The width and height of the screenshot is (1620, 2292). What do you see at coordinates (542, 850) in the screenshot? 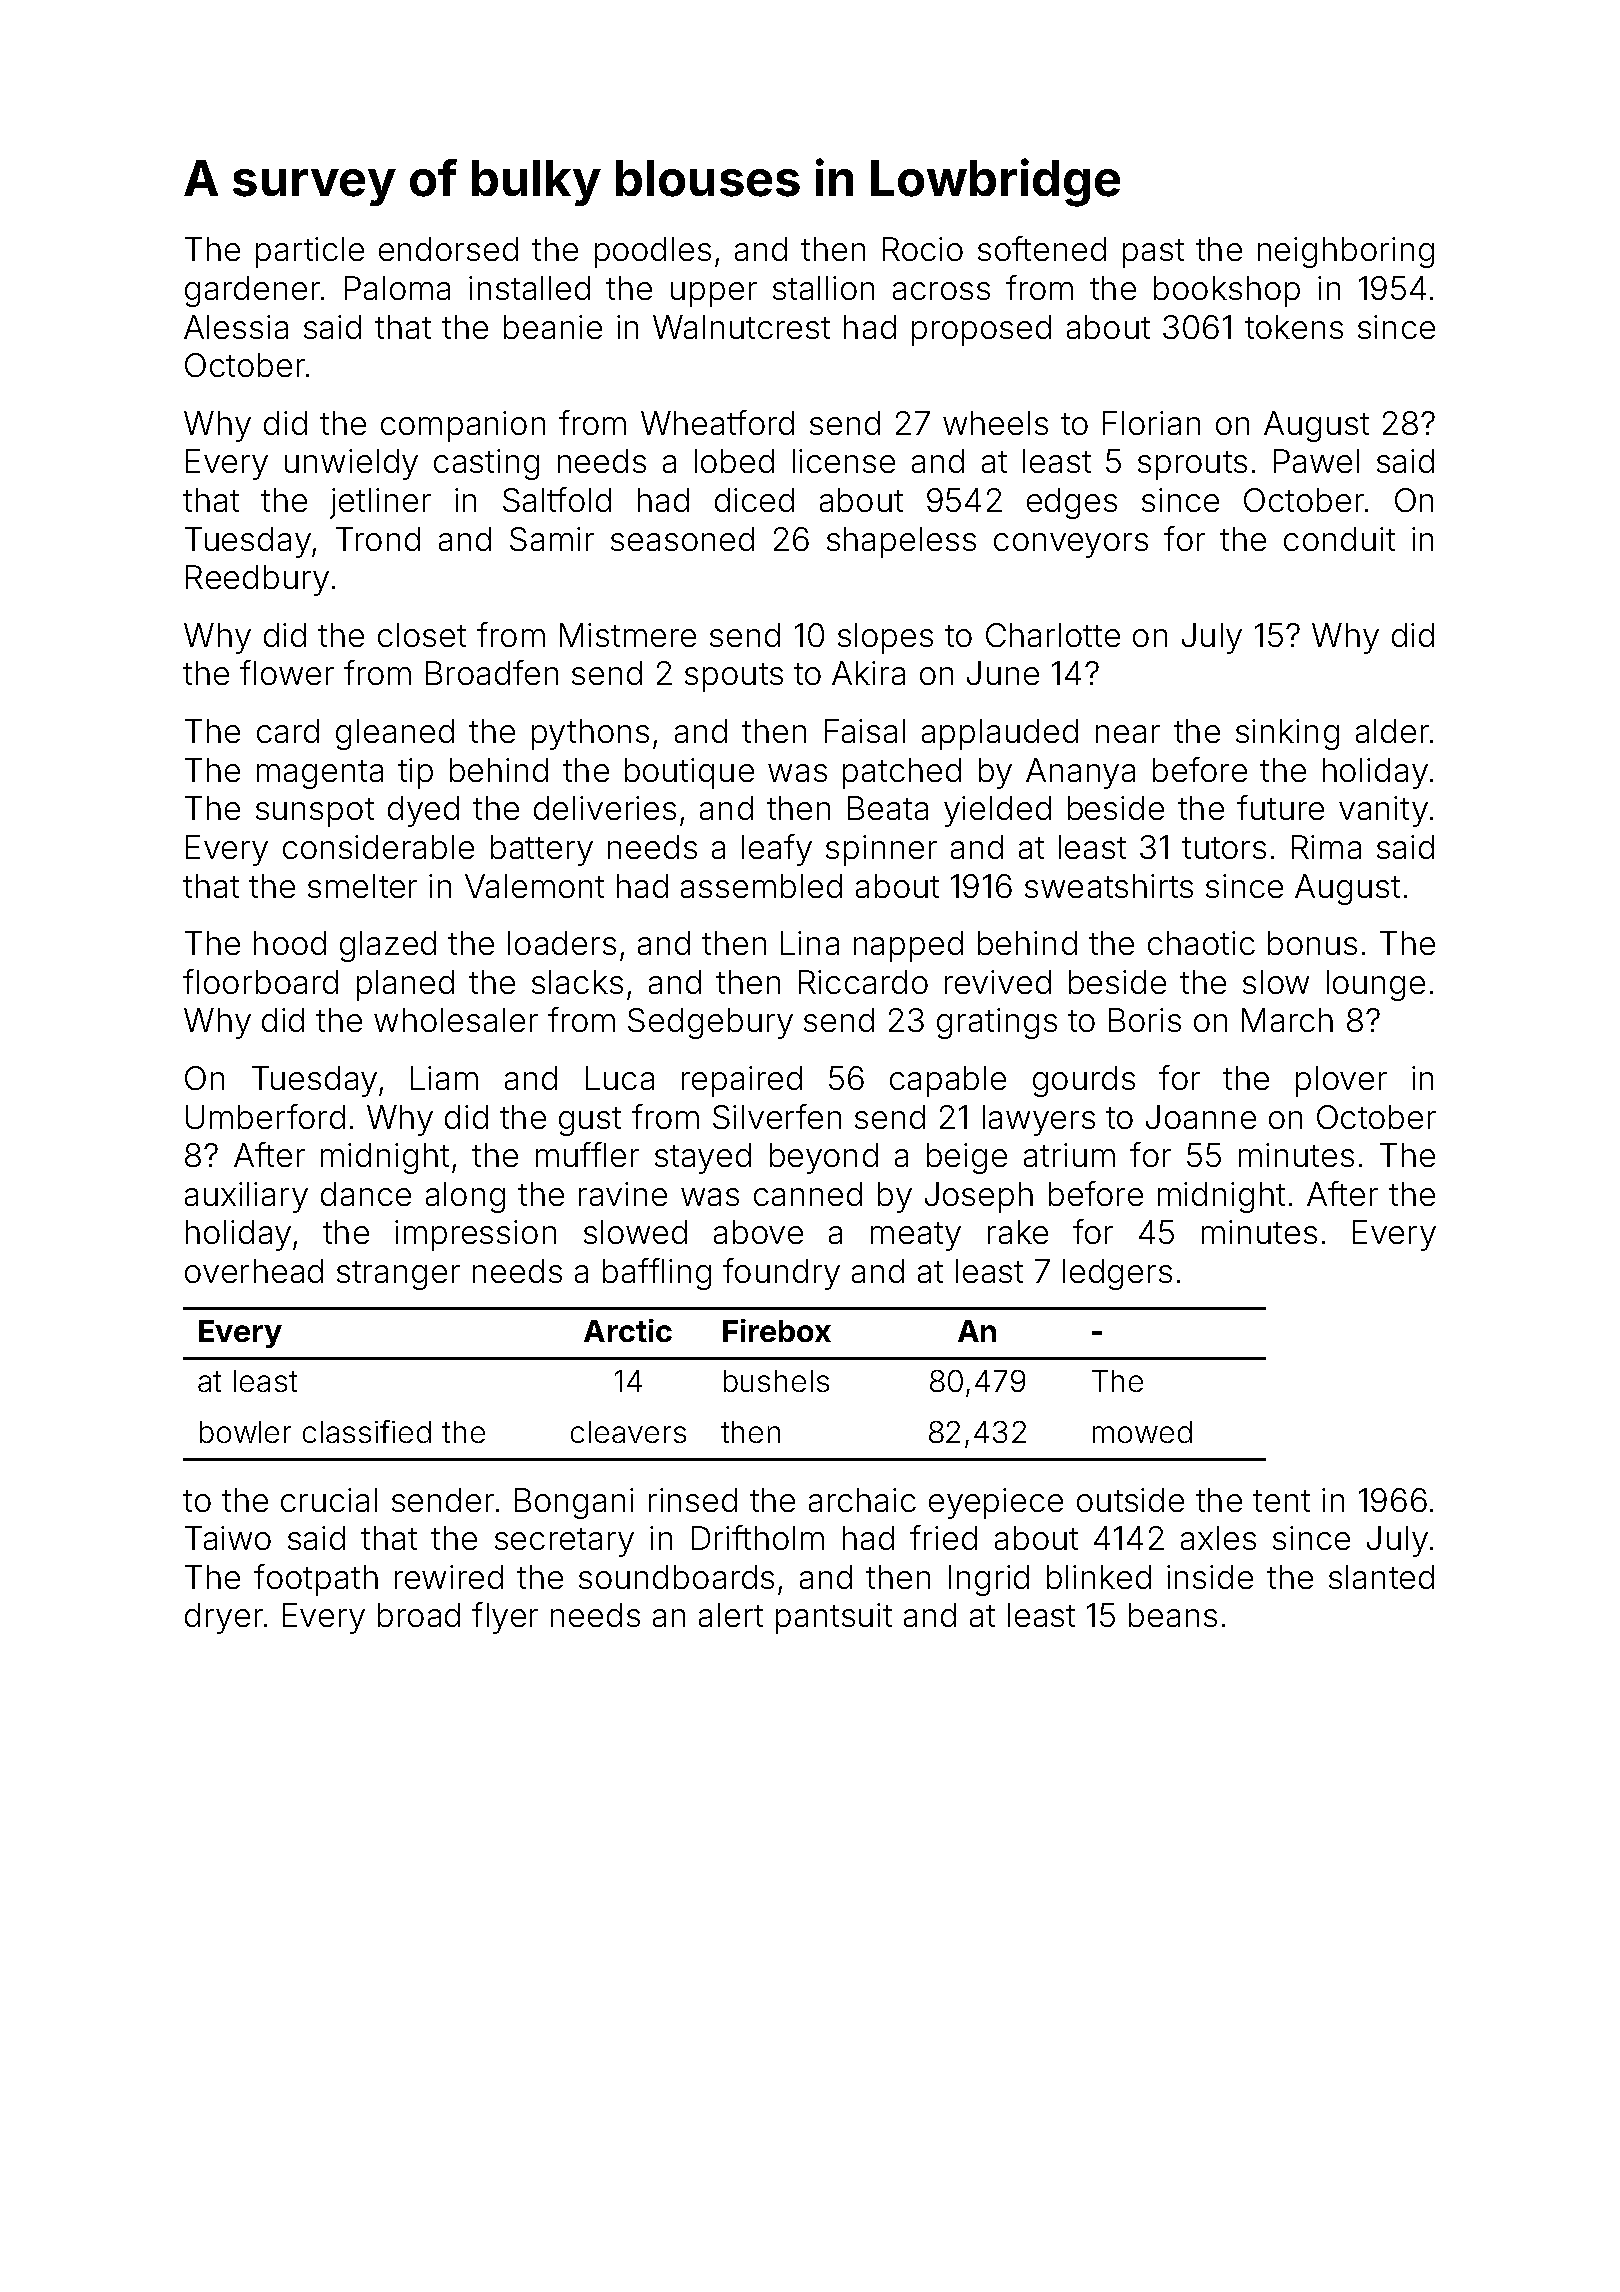
I see `battery` at bounding box center [542, 850].
